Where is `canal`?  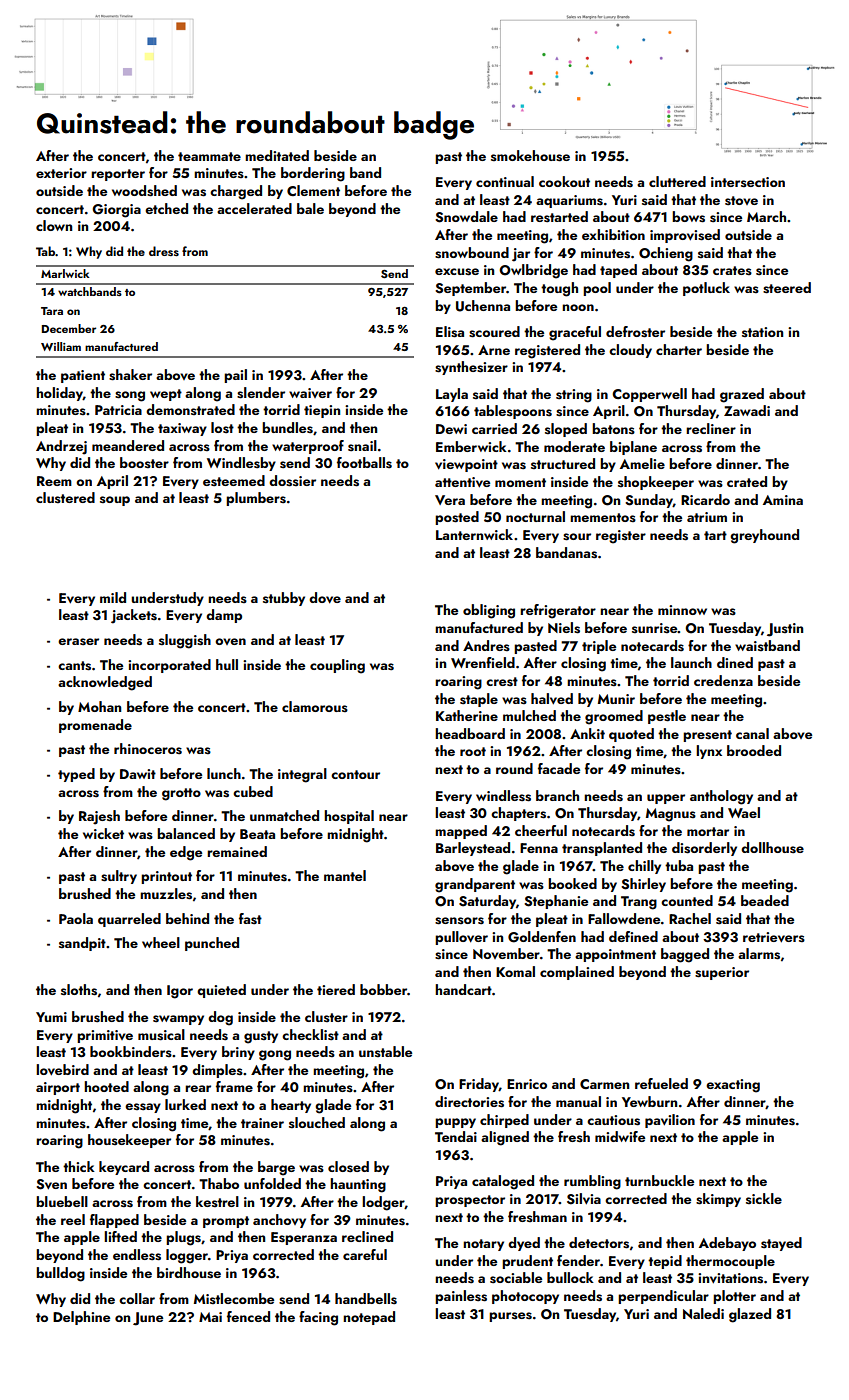 canal is located at coordinates (752, 733).
